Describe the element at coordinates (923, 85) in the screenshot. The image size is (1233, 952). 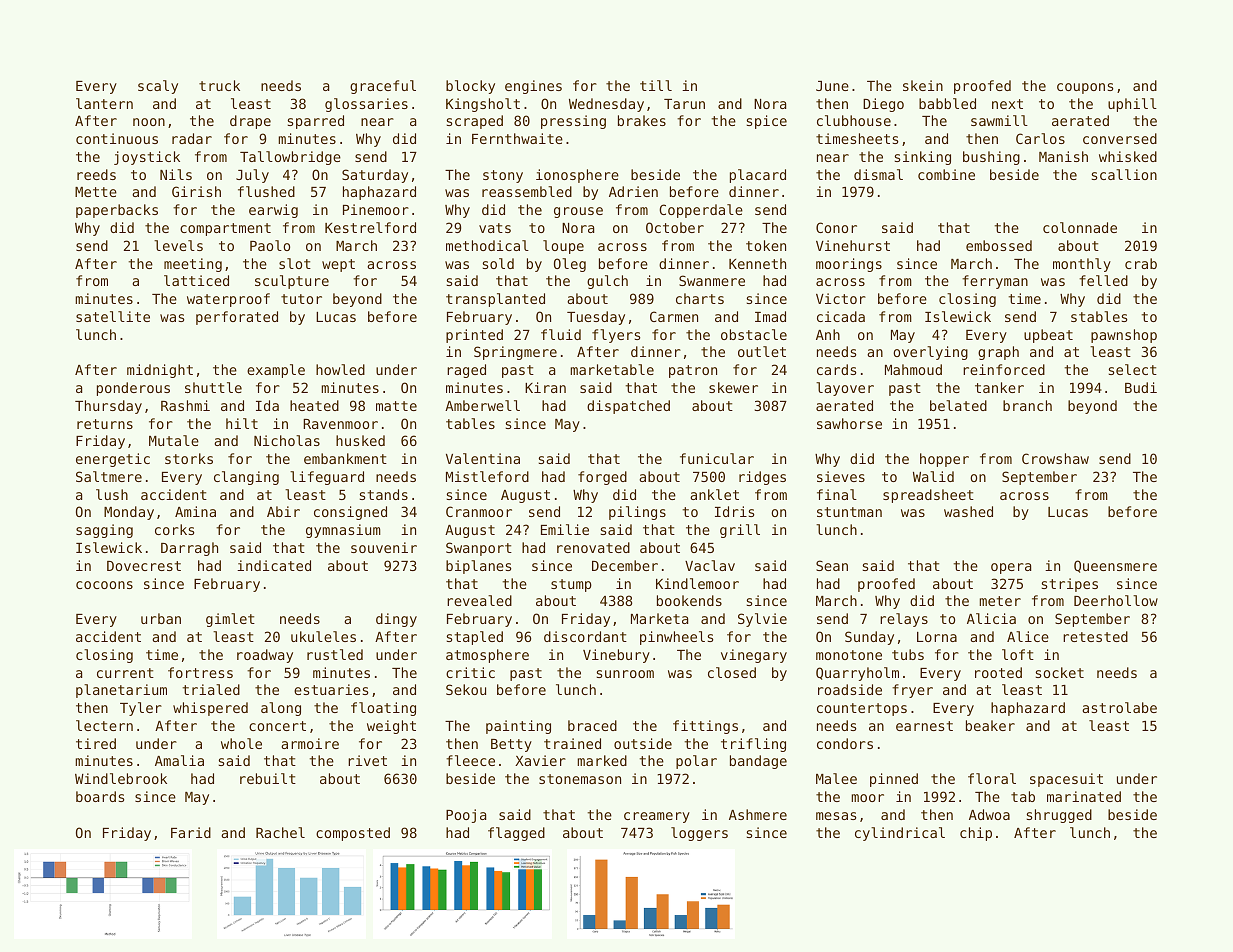
I see `skein` at that location.
